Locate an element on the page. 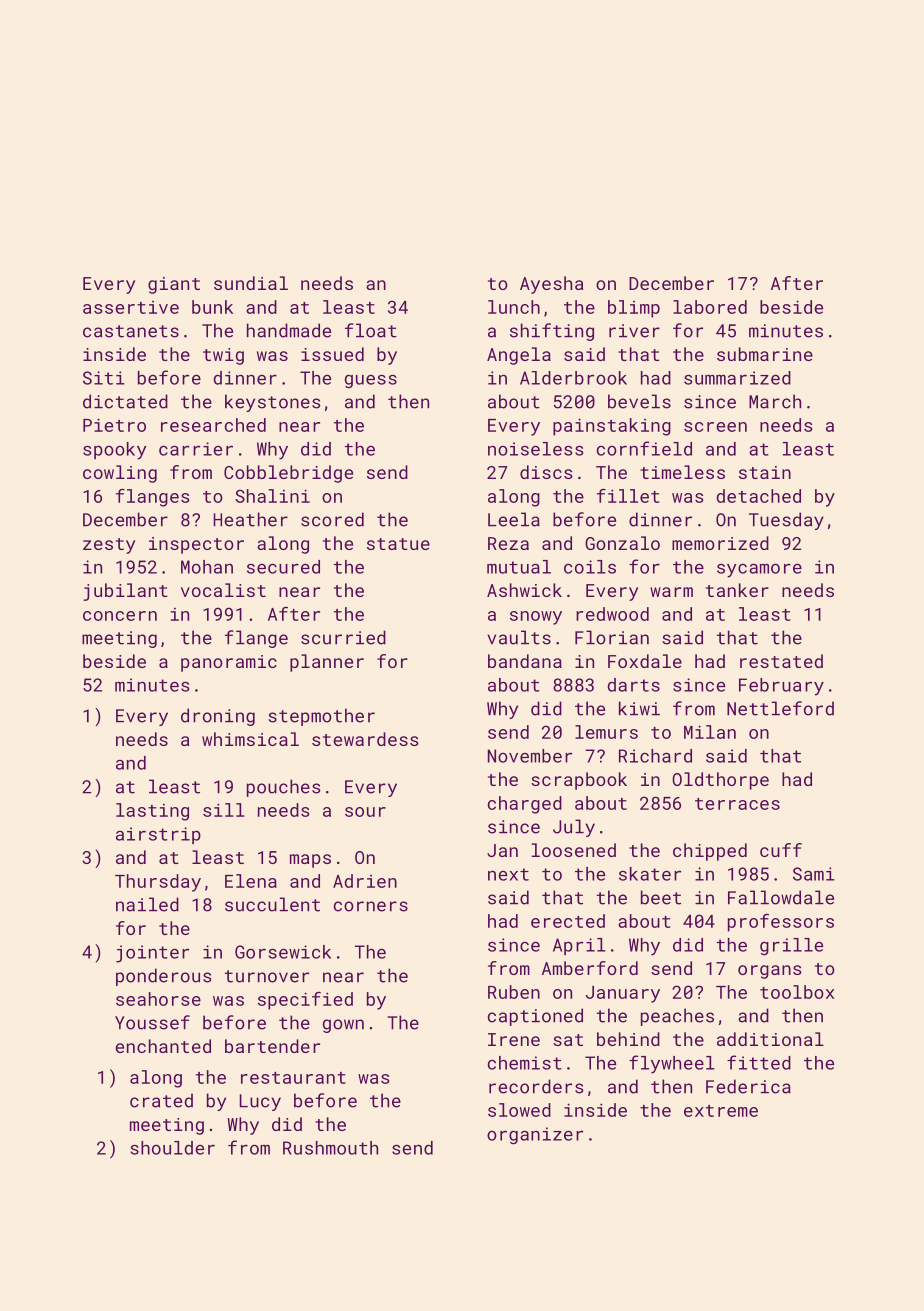 This document has height=1311, width=924. Richard is located at coordinates (655, 756).
